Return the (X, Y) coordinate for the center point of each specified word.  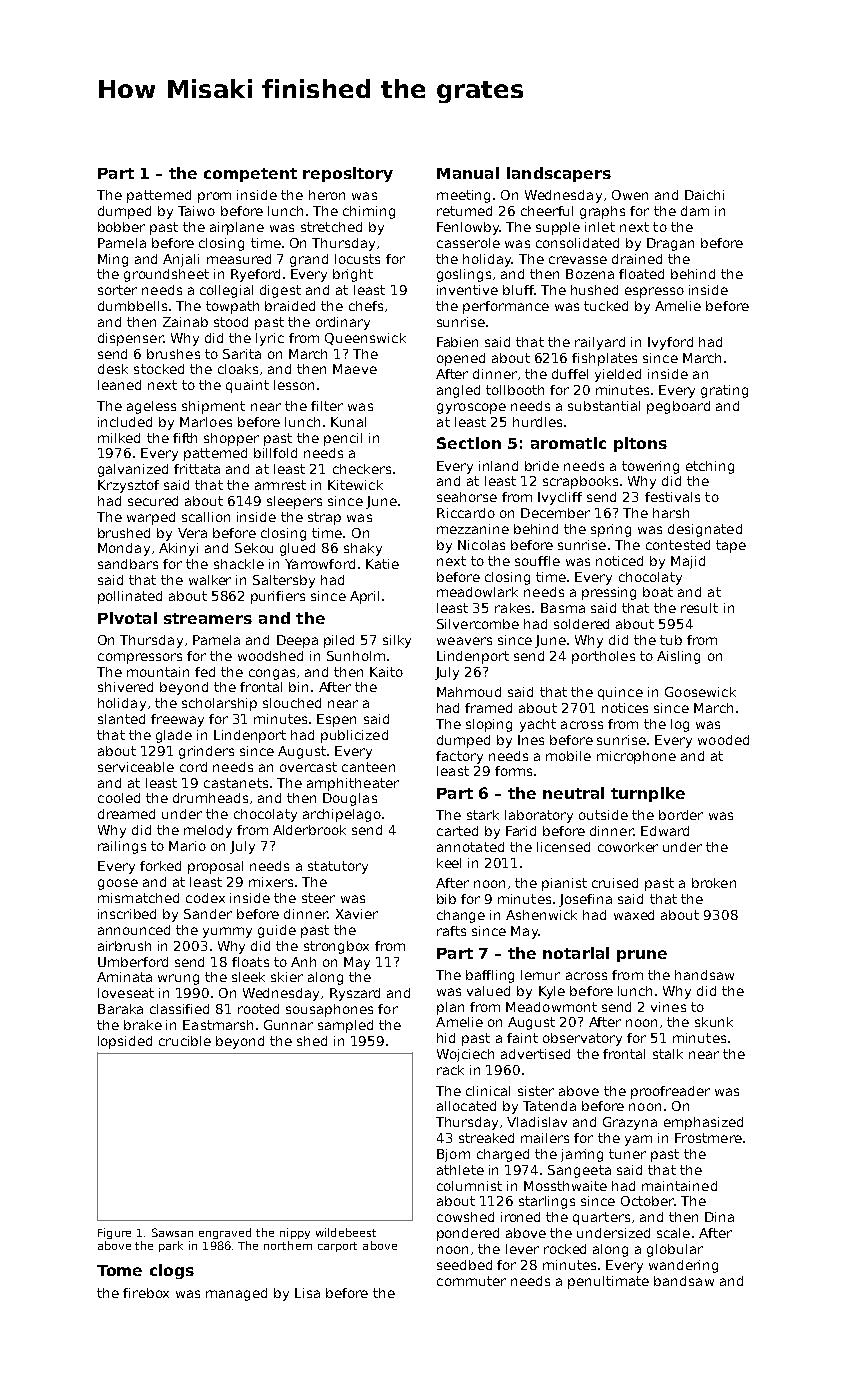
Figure (114, 1233)
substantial (604, 406)
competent (250, 175)
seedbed (464, 1265)
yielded (618, 375)
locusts (357, 259)
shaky (363, 549)
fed (205, 672)
